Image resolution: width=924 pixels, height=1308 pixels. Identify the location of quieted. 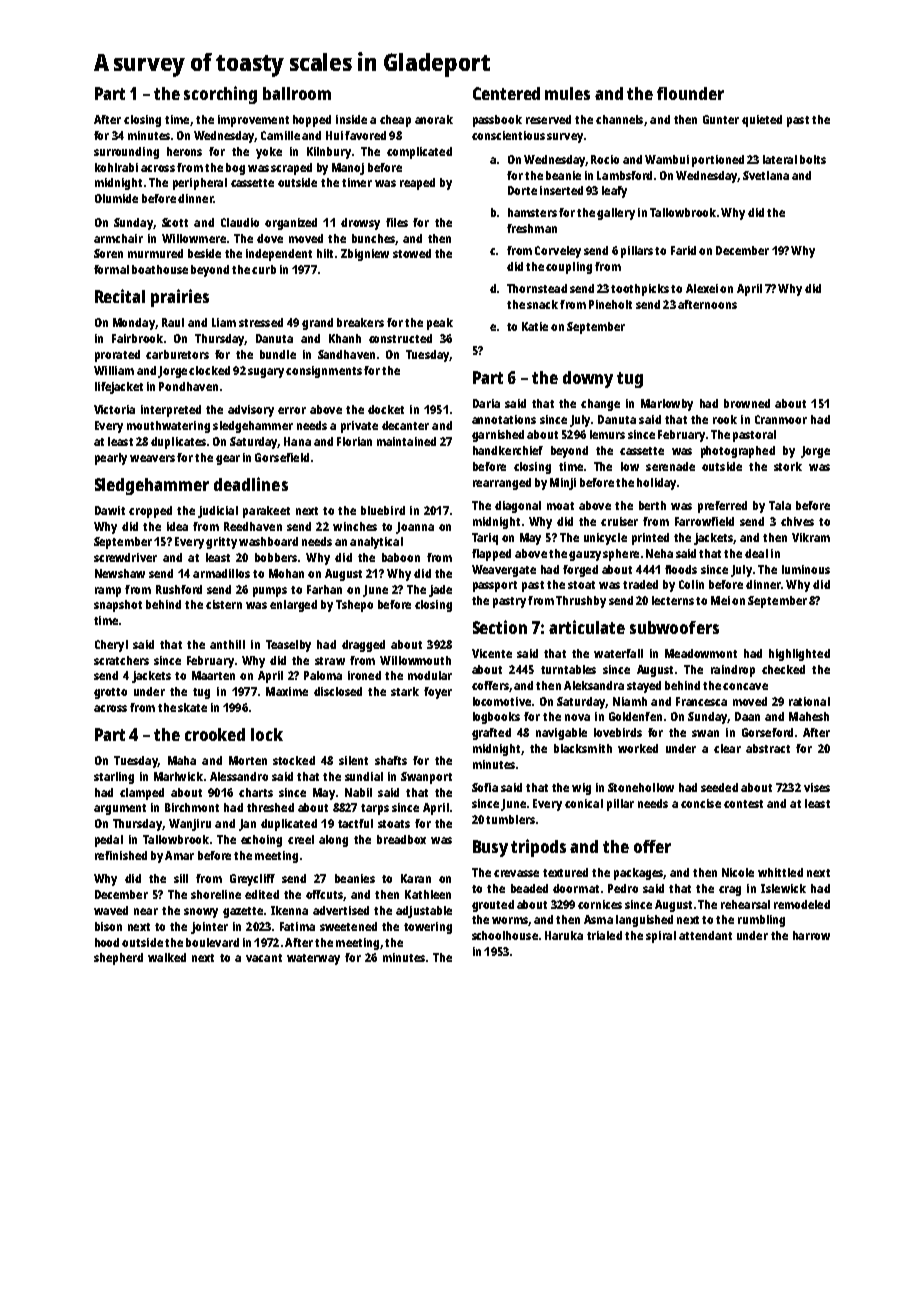
(762, 121).
